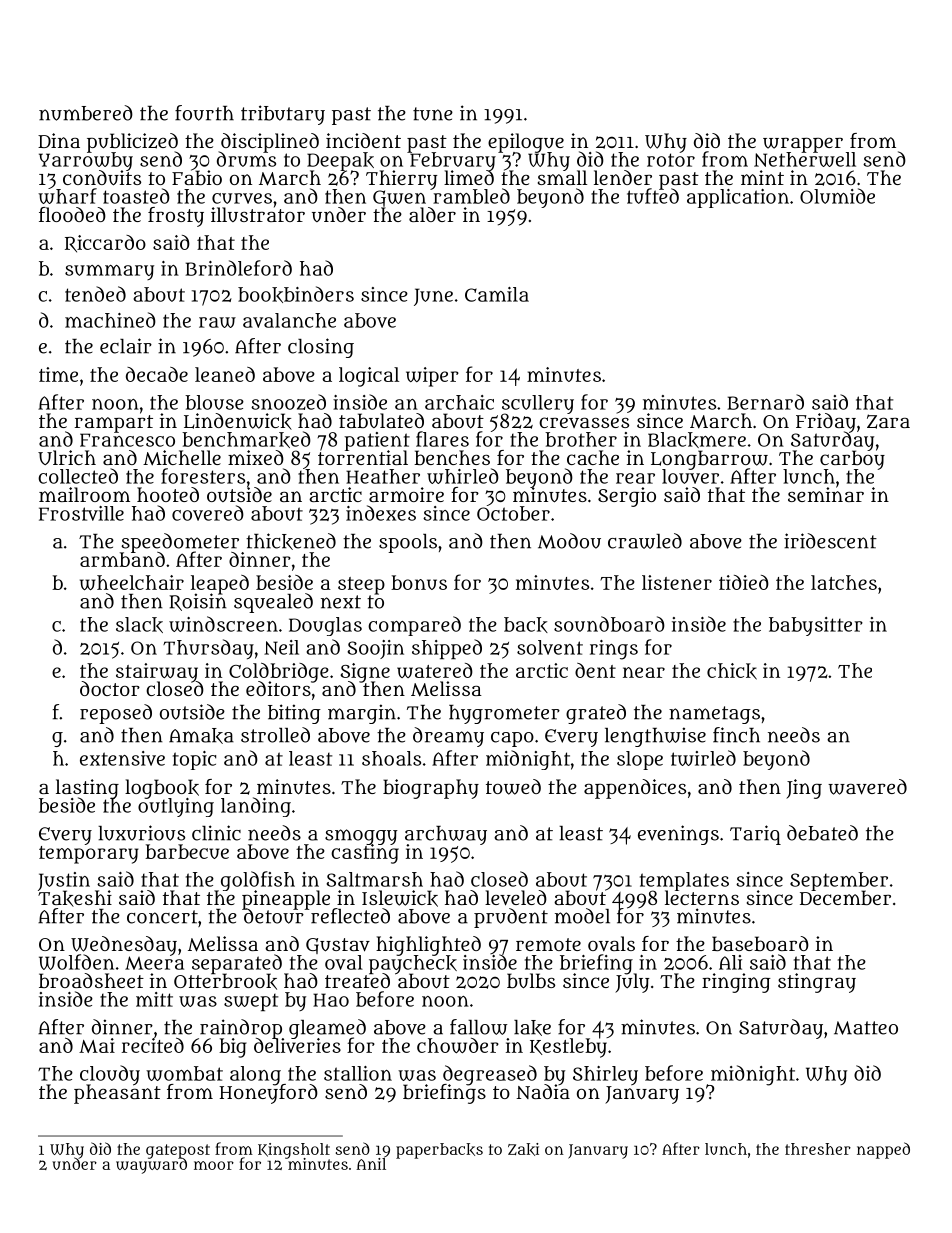  What do you see at coordinates (81, 513) in the screenshot?
I see `Frostville` at bounding box center [81, 513].
